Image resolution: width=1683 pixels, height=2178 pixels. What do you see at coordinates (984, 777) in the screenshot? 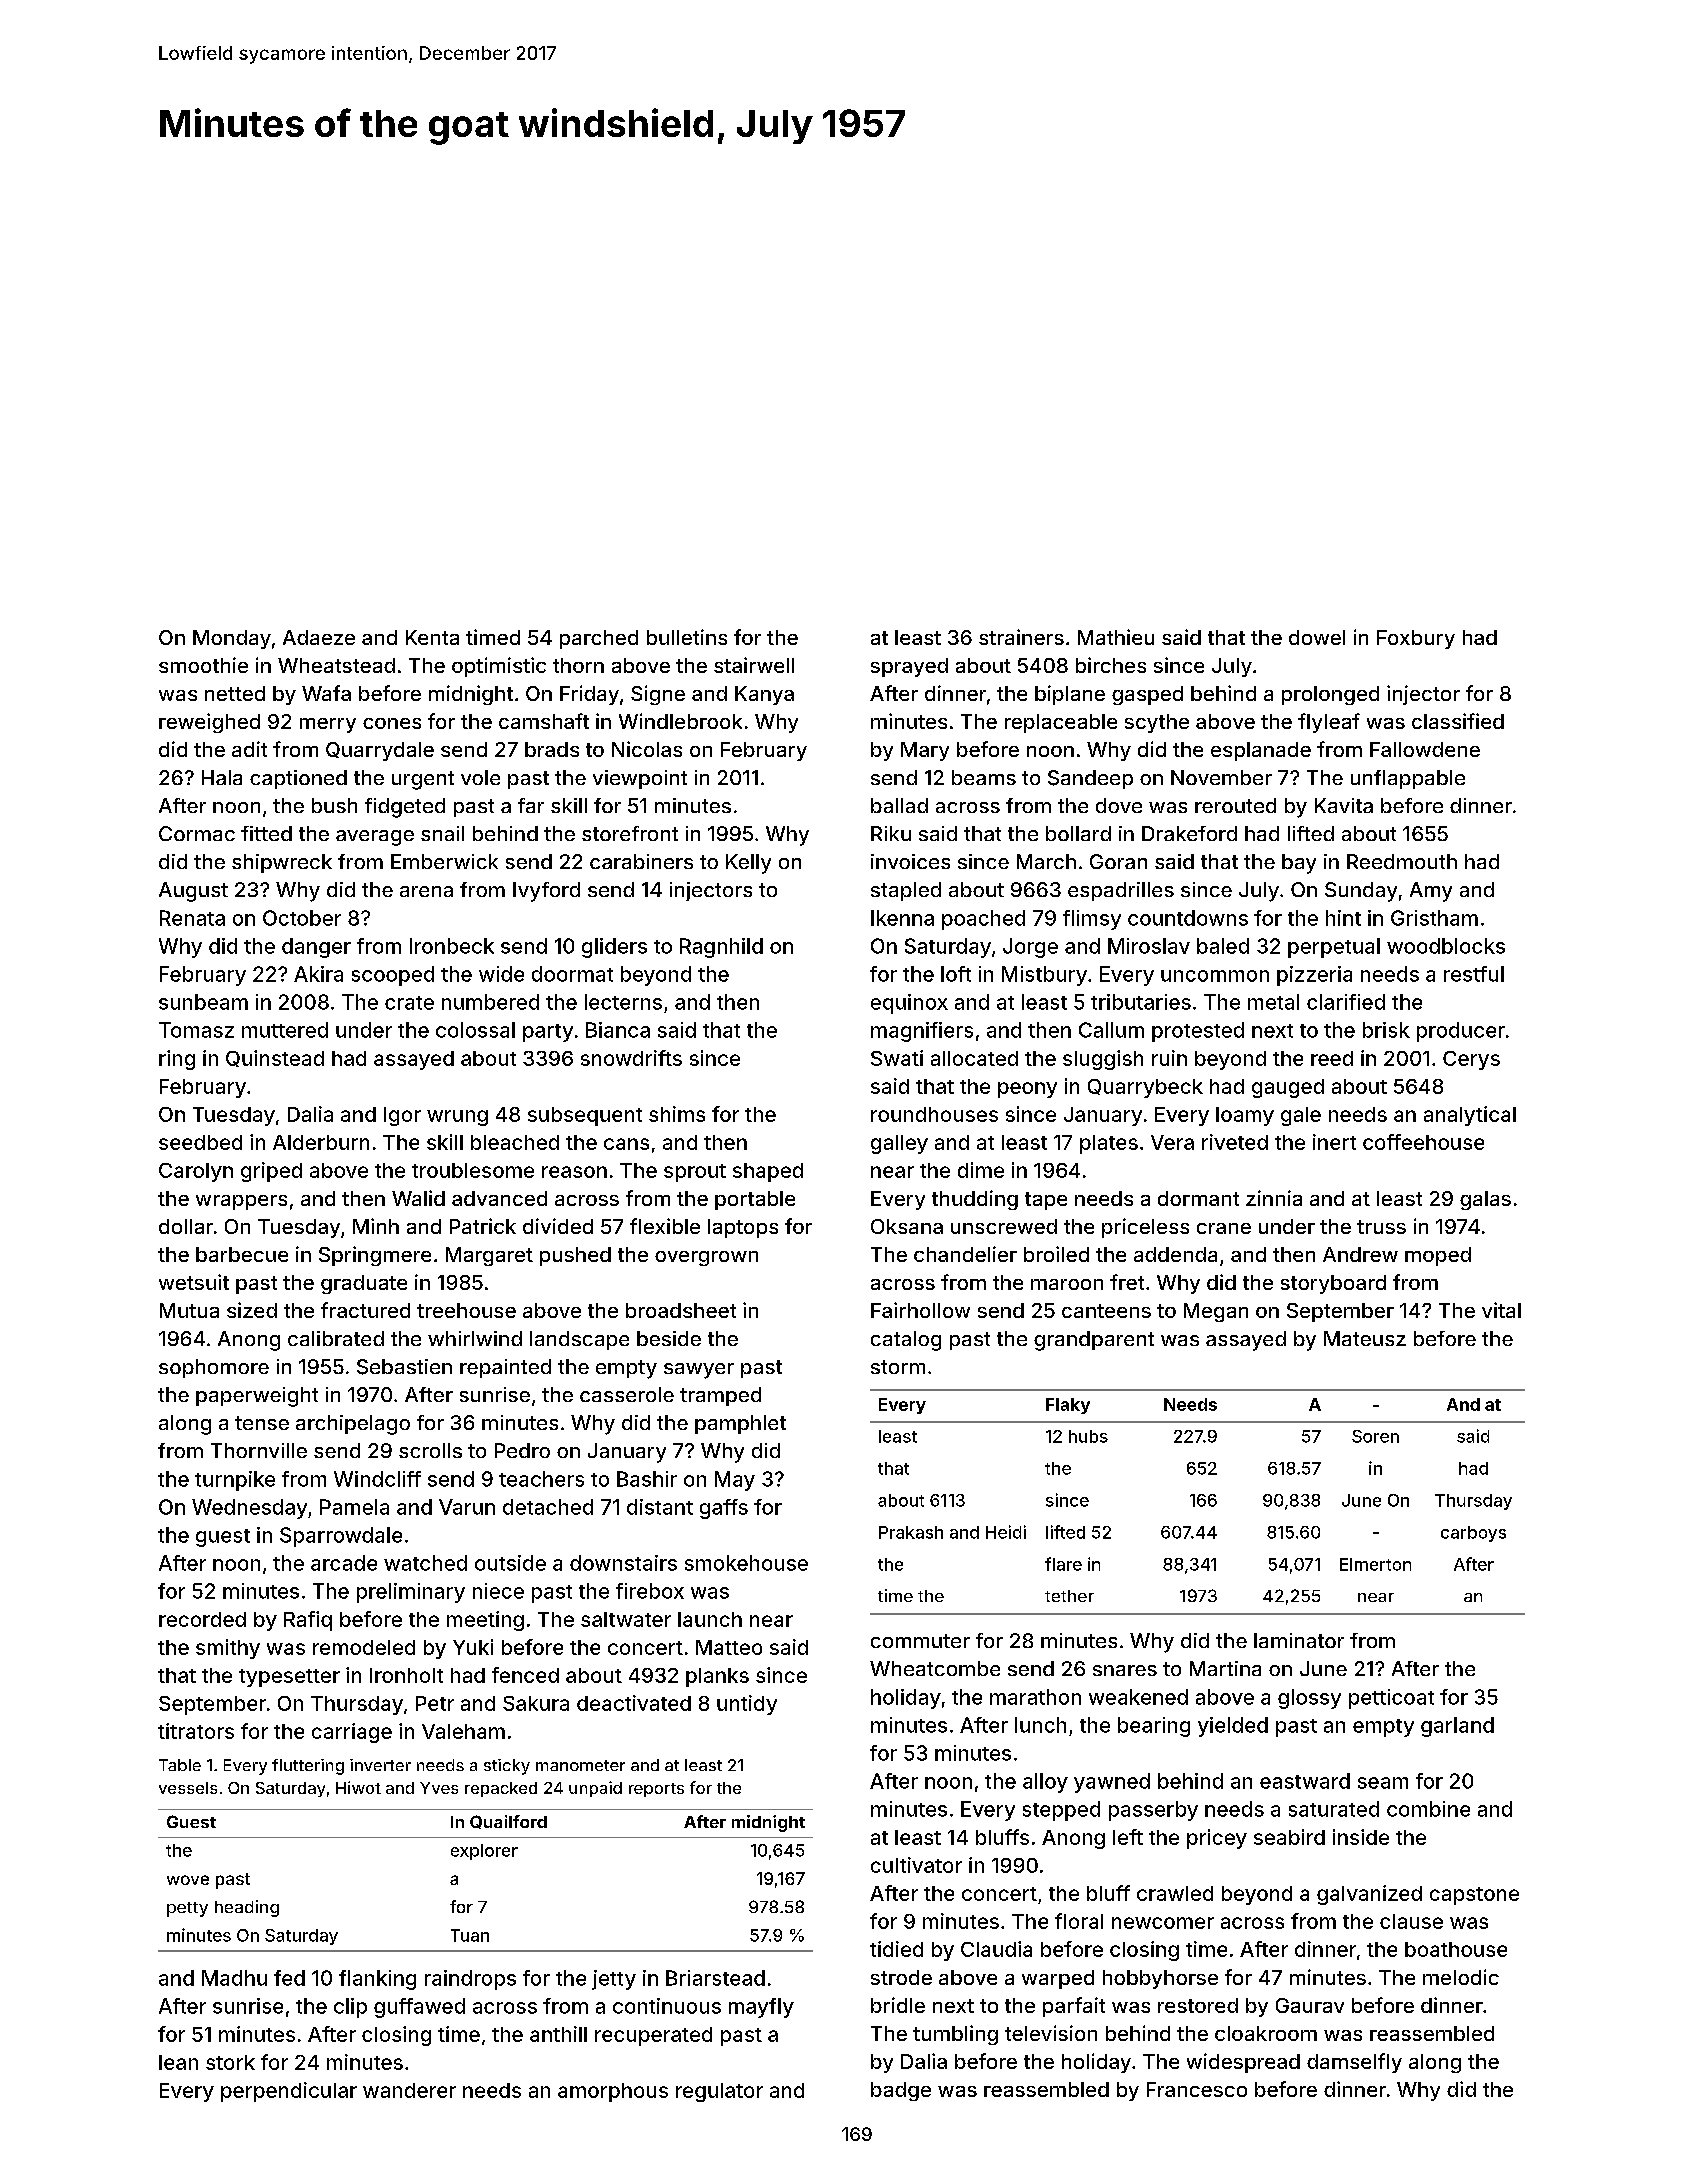
I see `beams` at bounding box center [984, 777].
